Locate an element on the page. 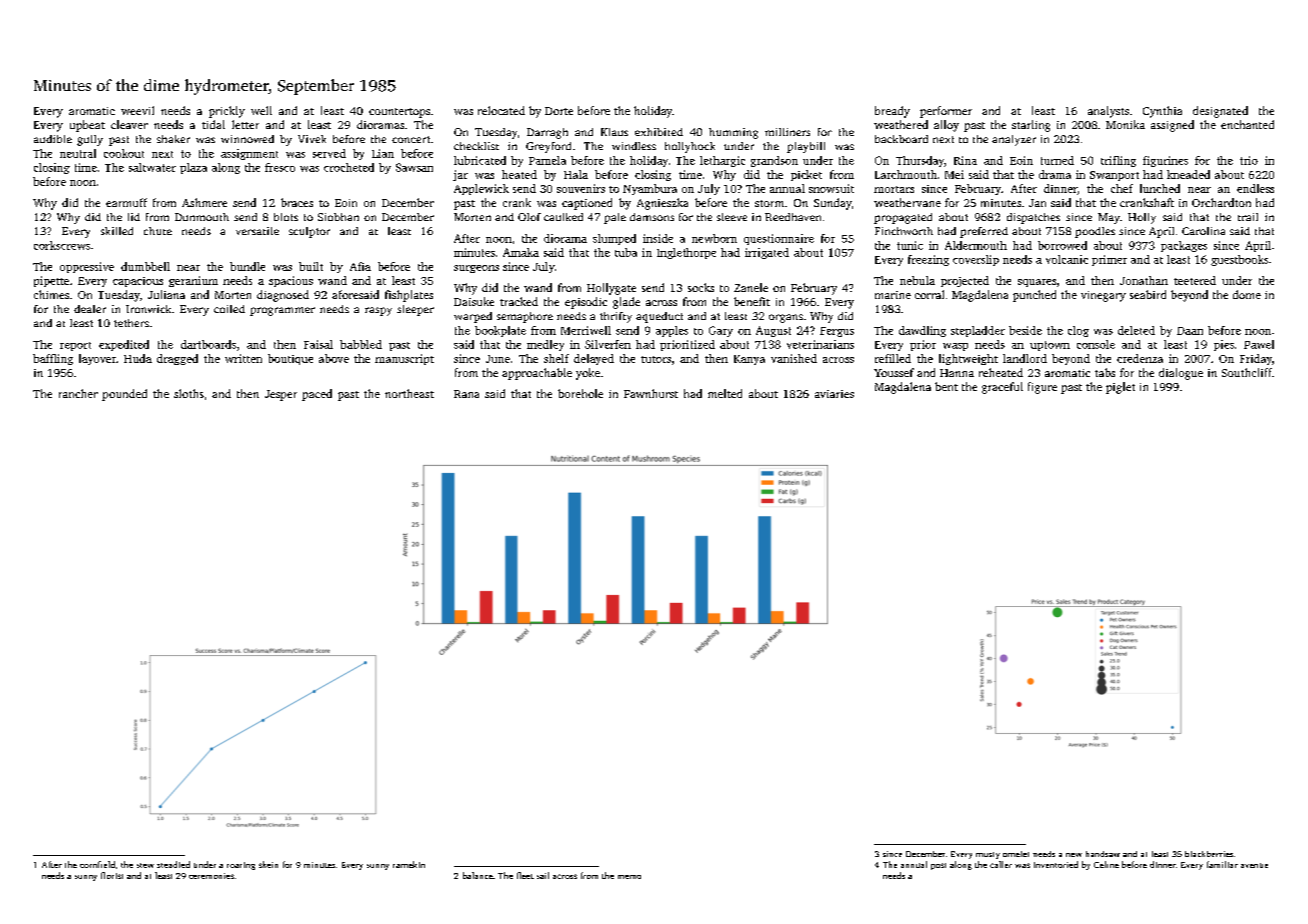  trio is located at coordinates (1249, 160).
